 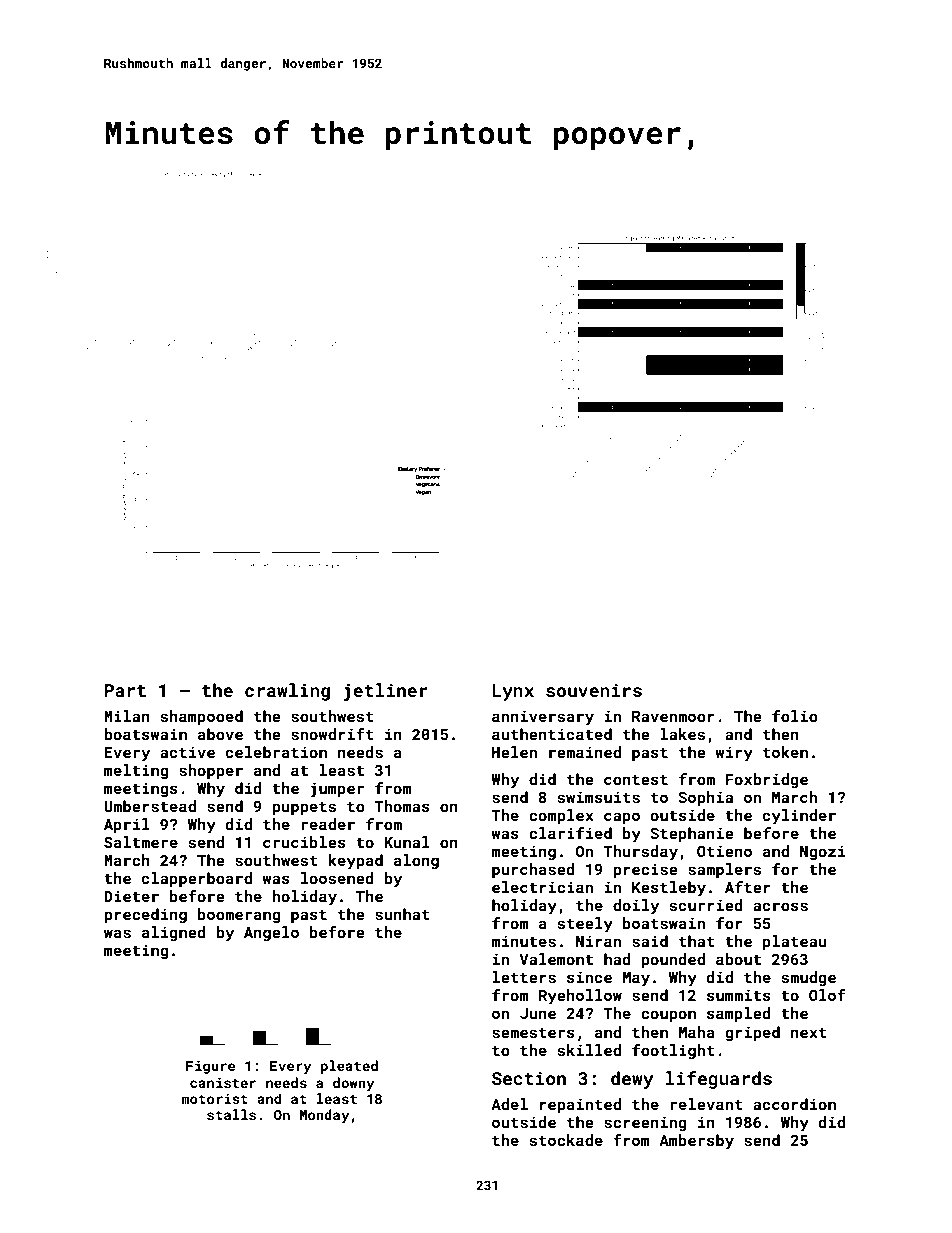 I want to click on samplers, so click(x=724, y=870).
